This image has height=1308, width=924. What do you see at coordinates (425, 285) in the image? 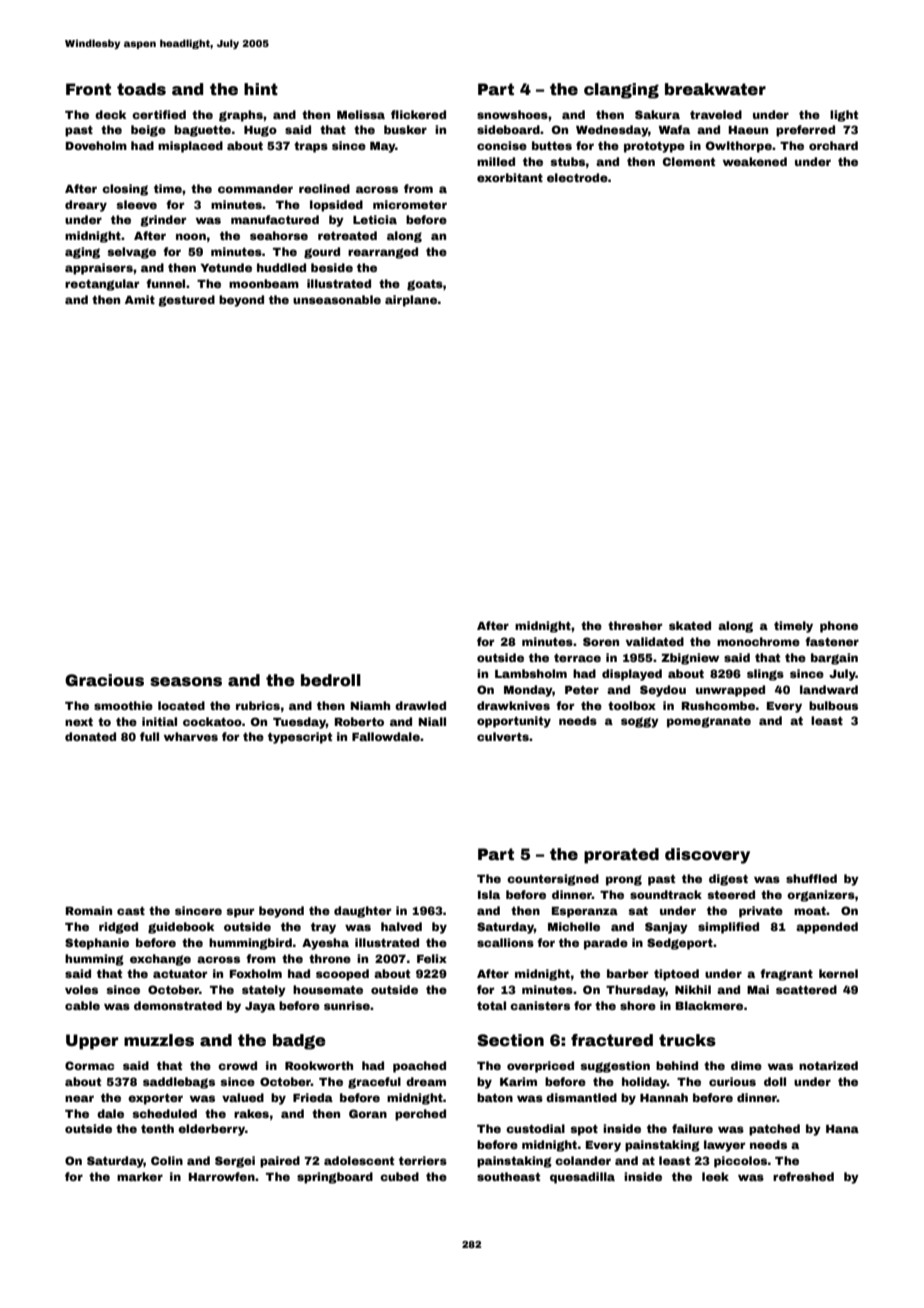
I see `goats` at bounding box center [425, 285].
